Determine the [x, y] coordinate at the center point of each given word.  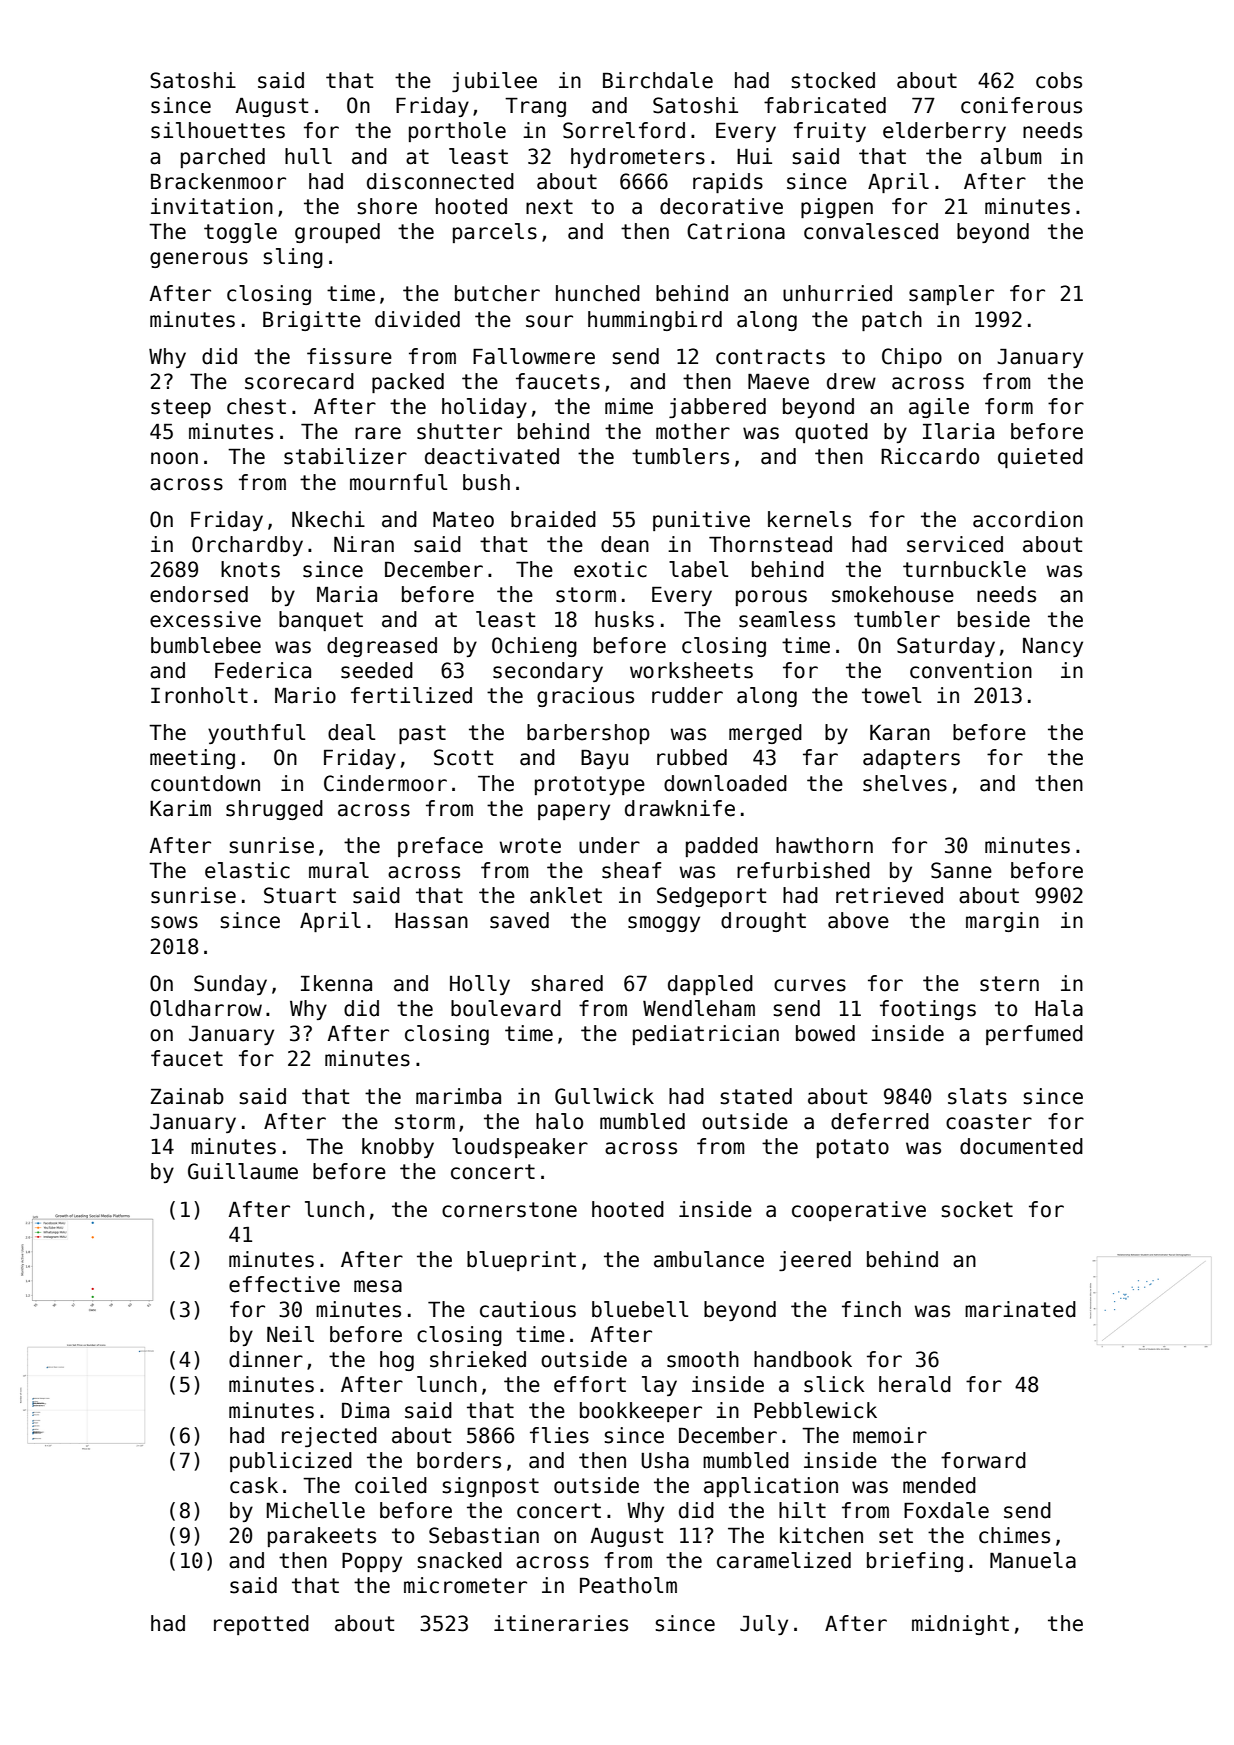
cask [254, 1485]
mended [939, 1485]
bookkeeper [641, 1412]
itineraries [561, 1623]
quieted [1040, 458]
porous [771, 598]
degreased [382, 647]
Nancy [1053, 647]
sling [293, 258]
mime [629, 406]
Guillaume [243, 1171]
